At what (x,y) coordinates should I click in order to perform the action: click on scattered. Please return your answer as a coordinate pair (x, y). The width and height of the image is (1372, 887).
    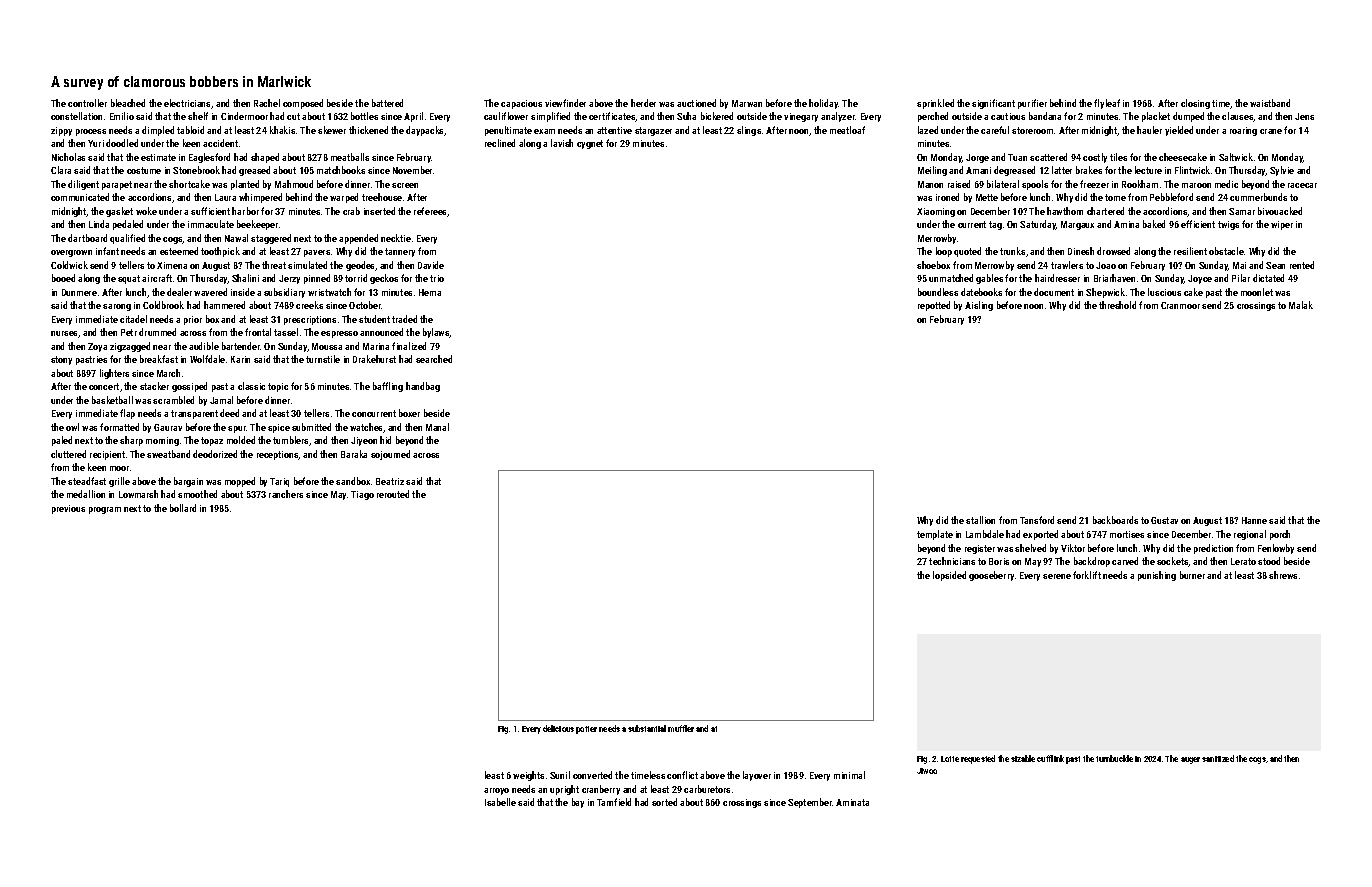
    Looking at the image, I should click on (1048, 157).
